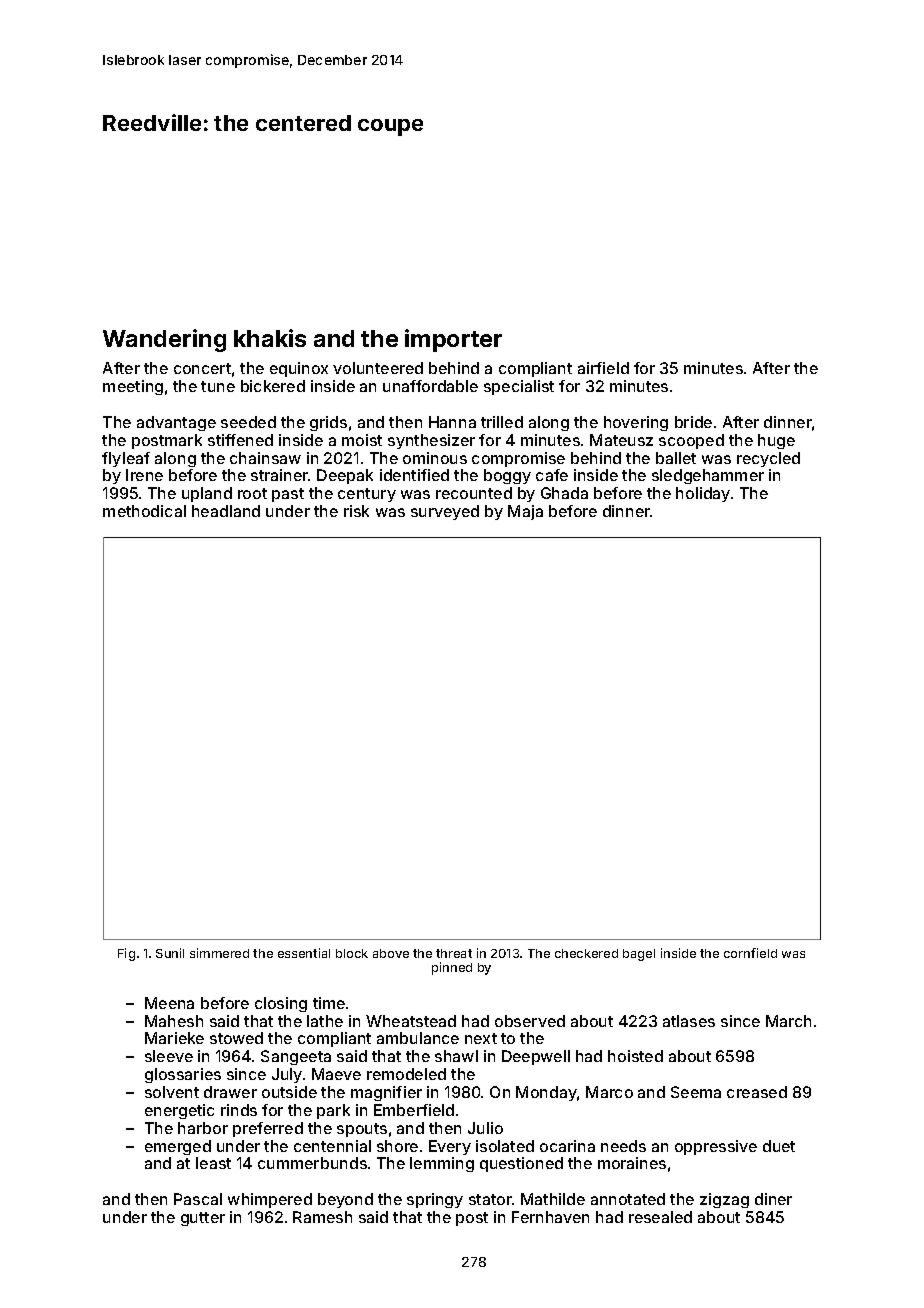 This document has width=924, height=1308. I want to click on Ghada, so click(564, 493).
